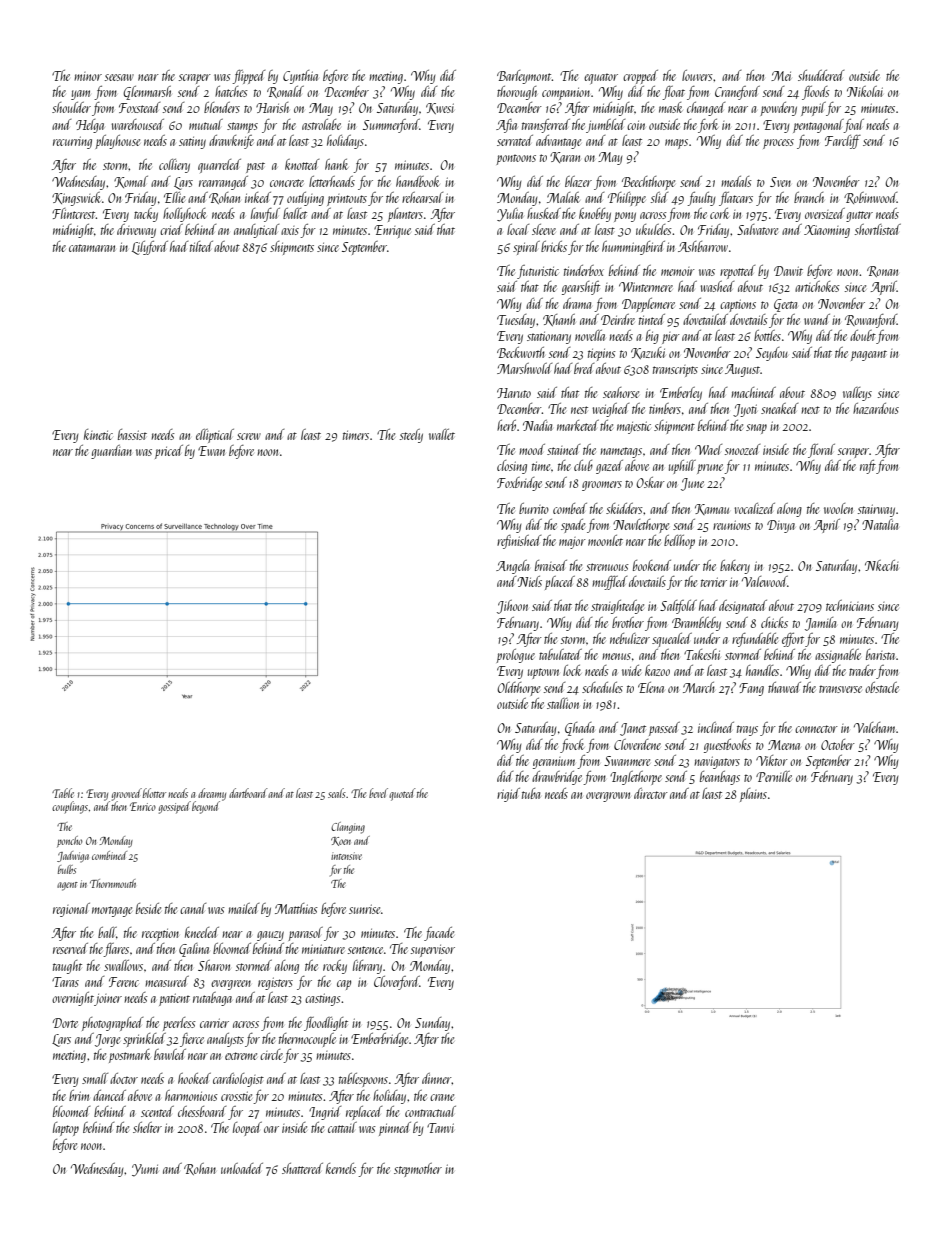  I want to click on Natalia, so click(880, 524).
